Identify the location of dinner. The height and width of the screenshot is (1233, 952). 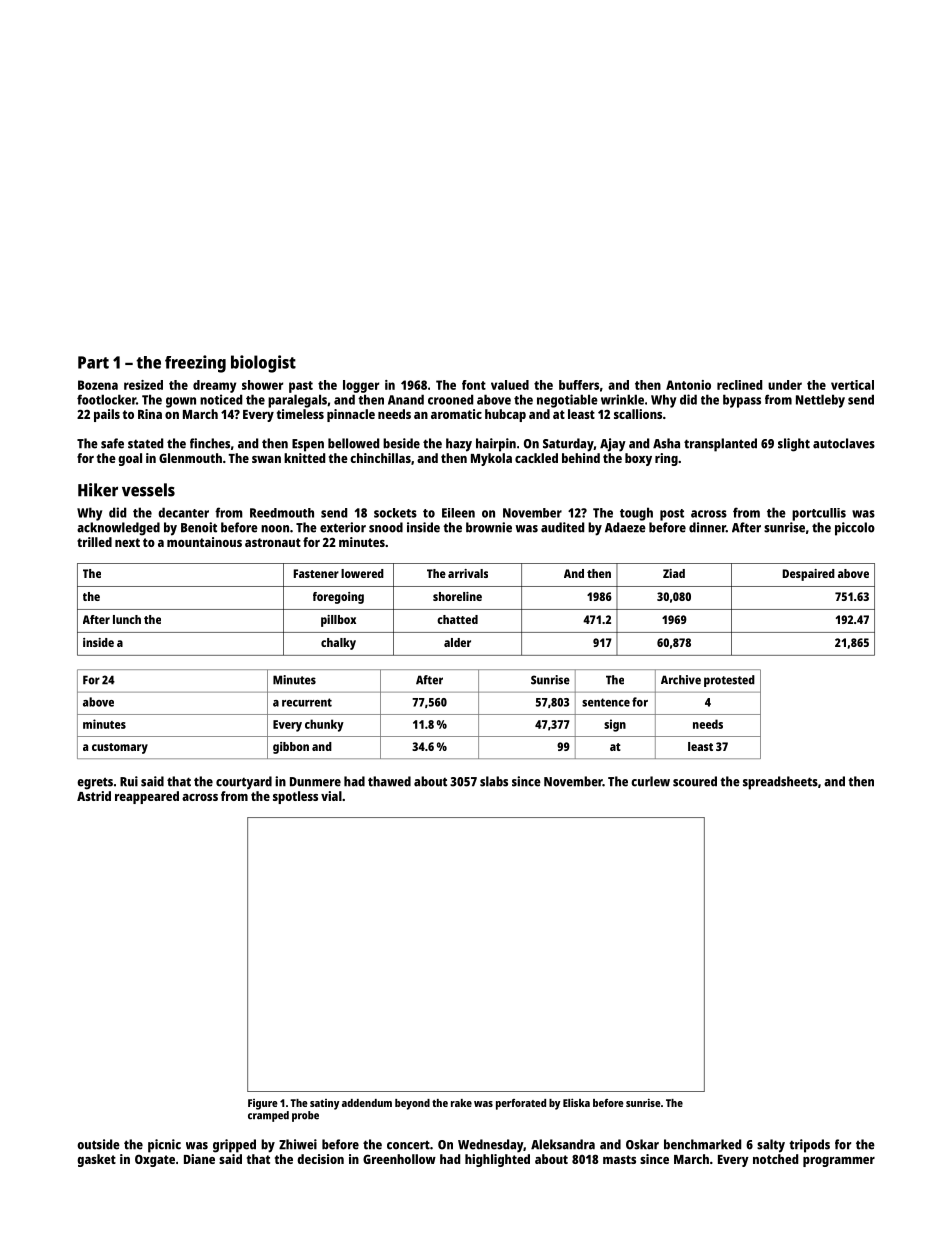
(707, 527).
